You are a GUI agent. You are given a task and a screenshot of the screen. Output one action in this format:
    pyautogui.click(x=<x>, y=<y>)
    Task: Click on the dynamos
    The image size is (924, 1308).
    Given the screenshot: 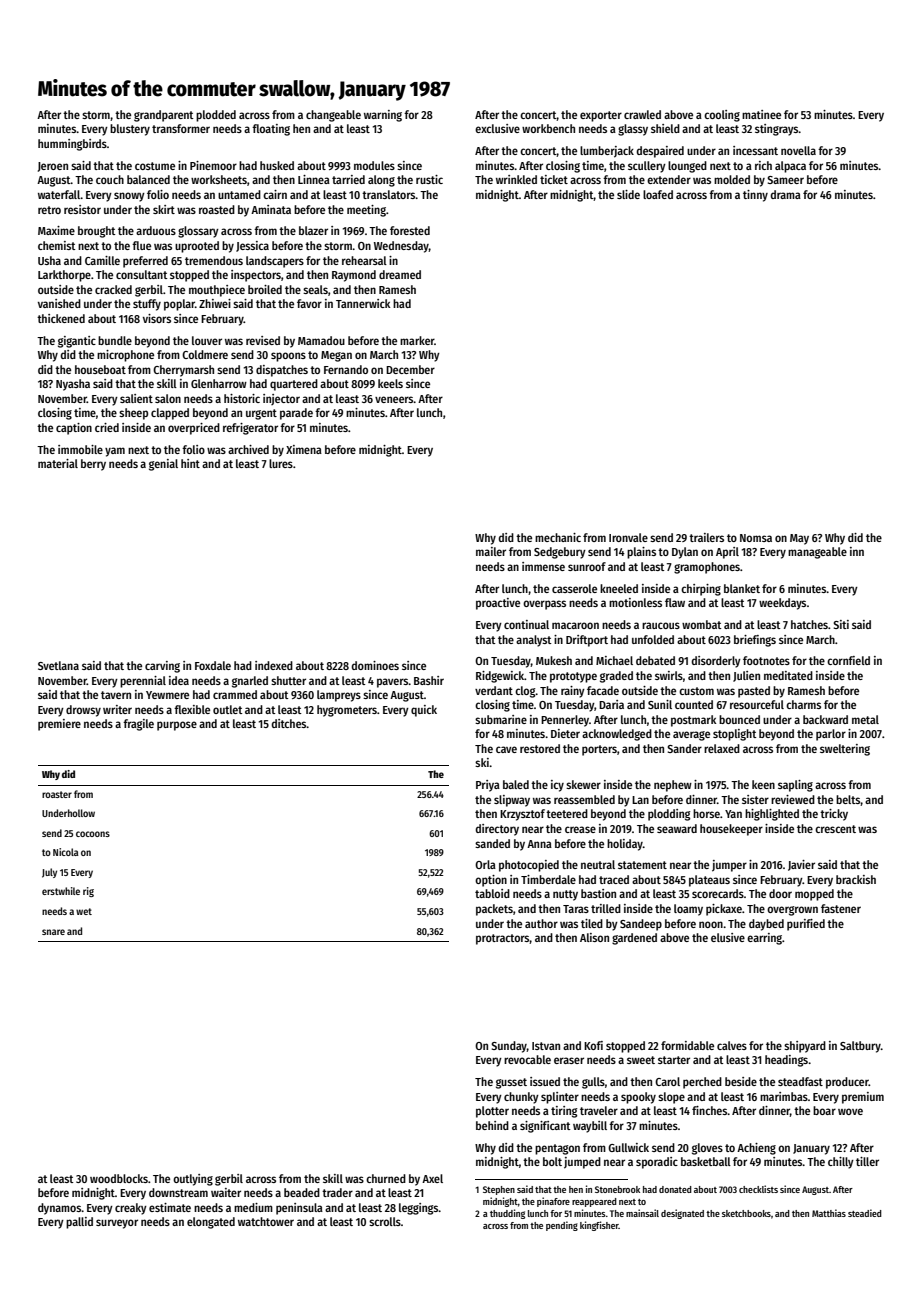 What is the action you would take?
    pyautogui.click(x=60, y=1209)
